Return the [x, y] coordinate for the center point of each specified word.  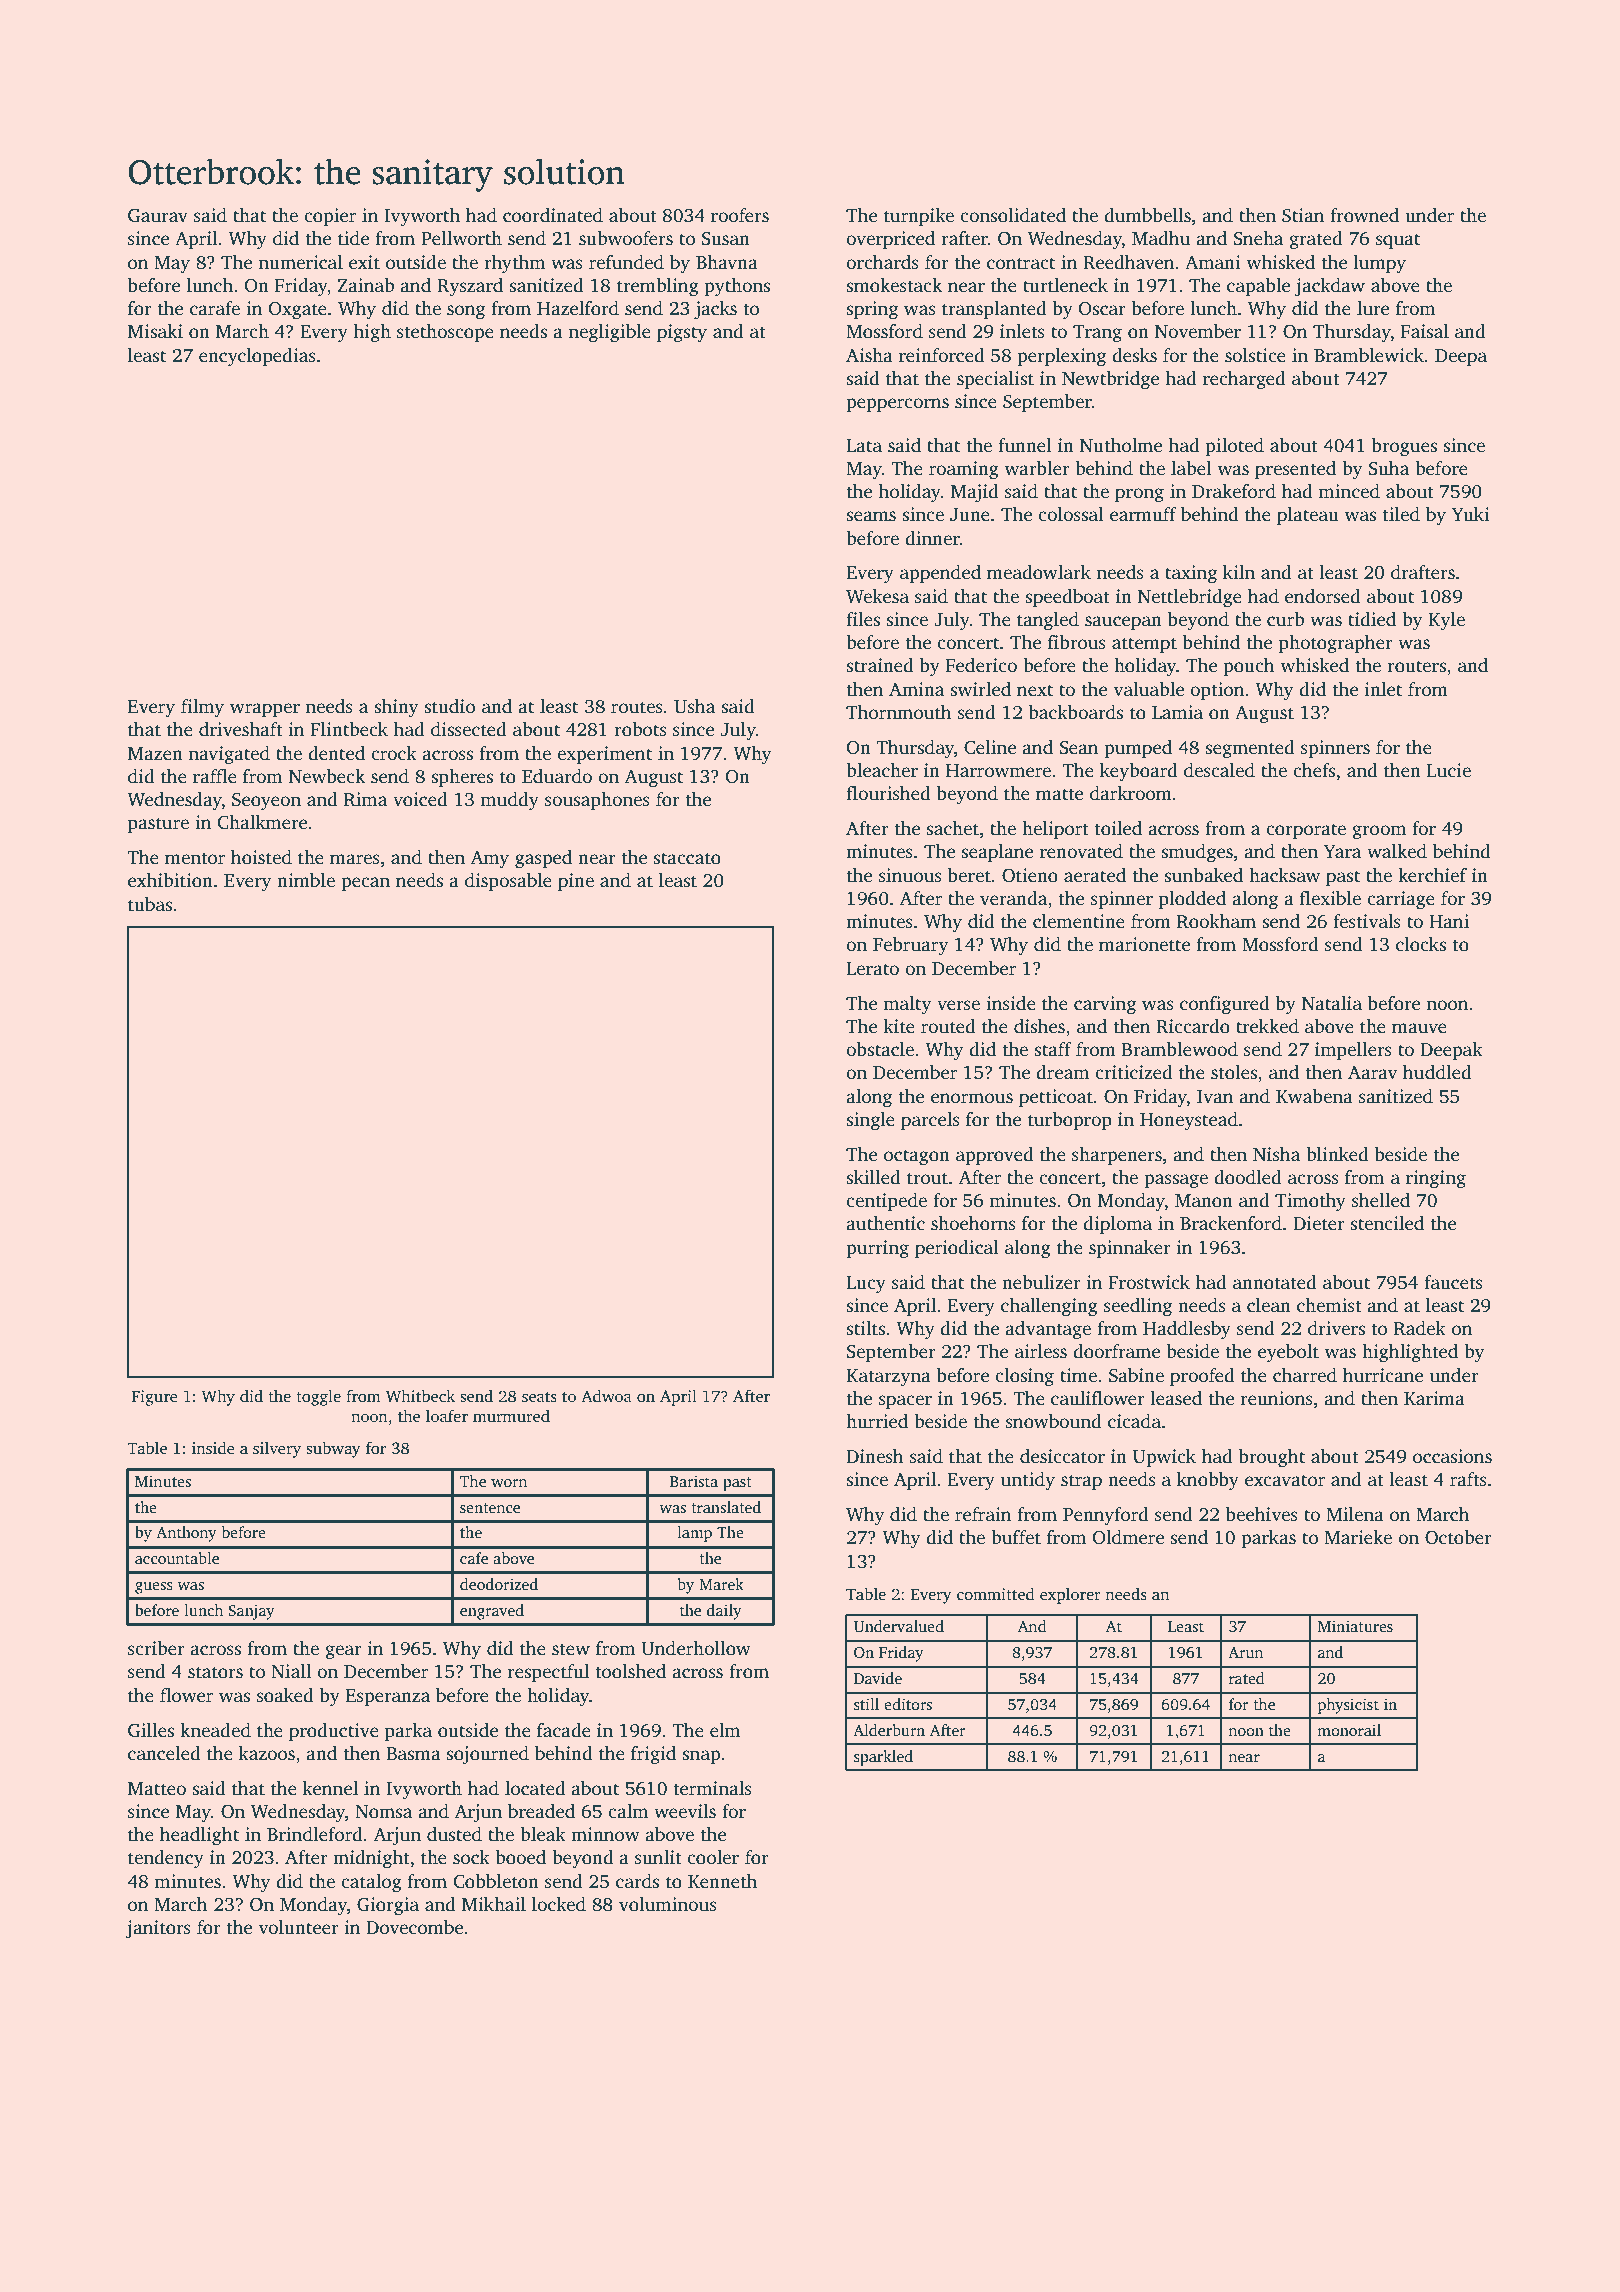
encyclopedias [257, 357]
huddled [1437, 1072]
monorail [1349, 1730]
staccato [687, 858]
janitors [158, 1929]
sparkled [883, 1758]
